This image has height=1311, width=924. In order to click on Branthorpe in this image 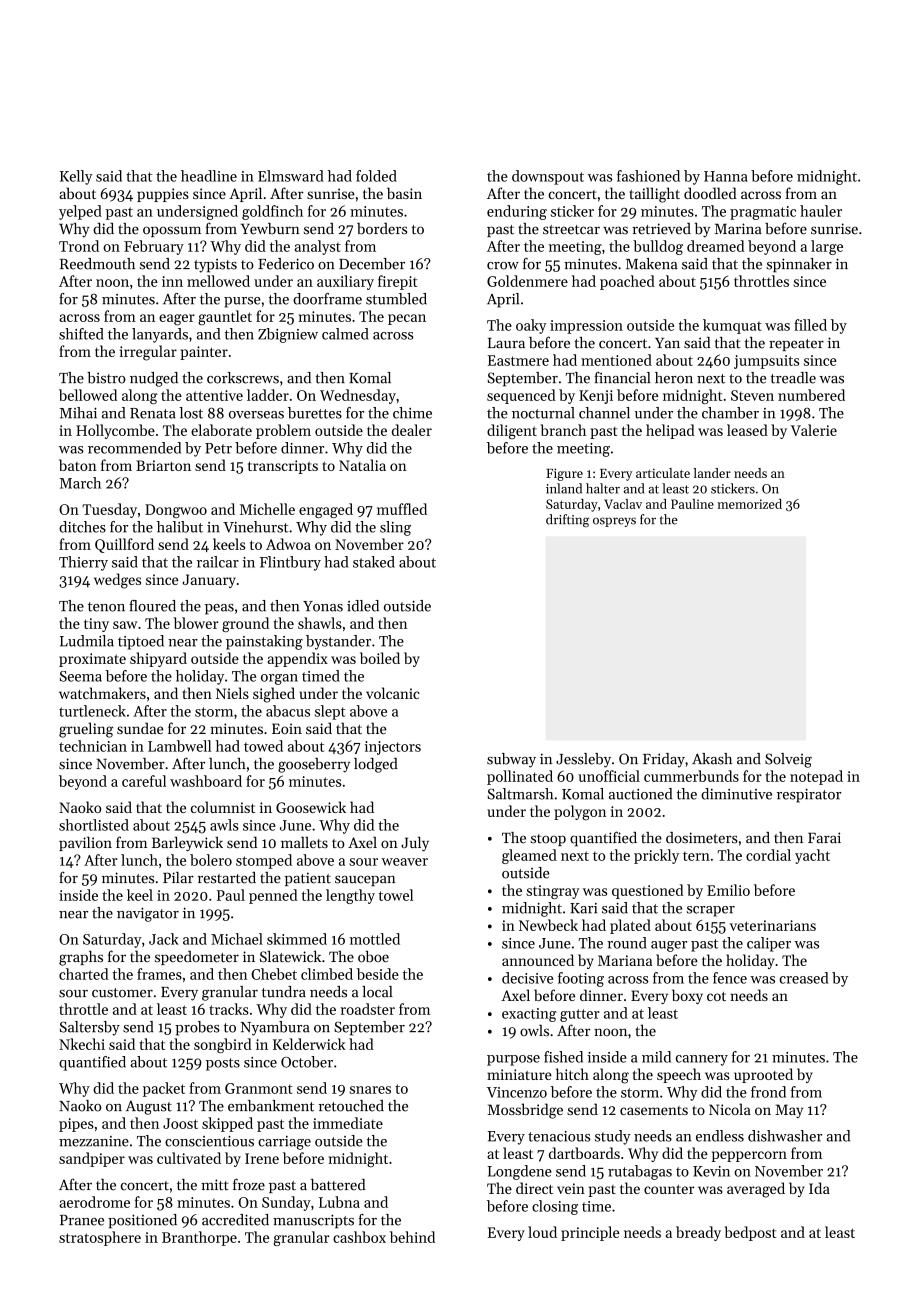, I will do `click(199, 1238)`.
